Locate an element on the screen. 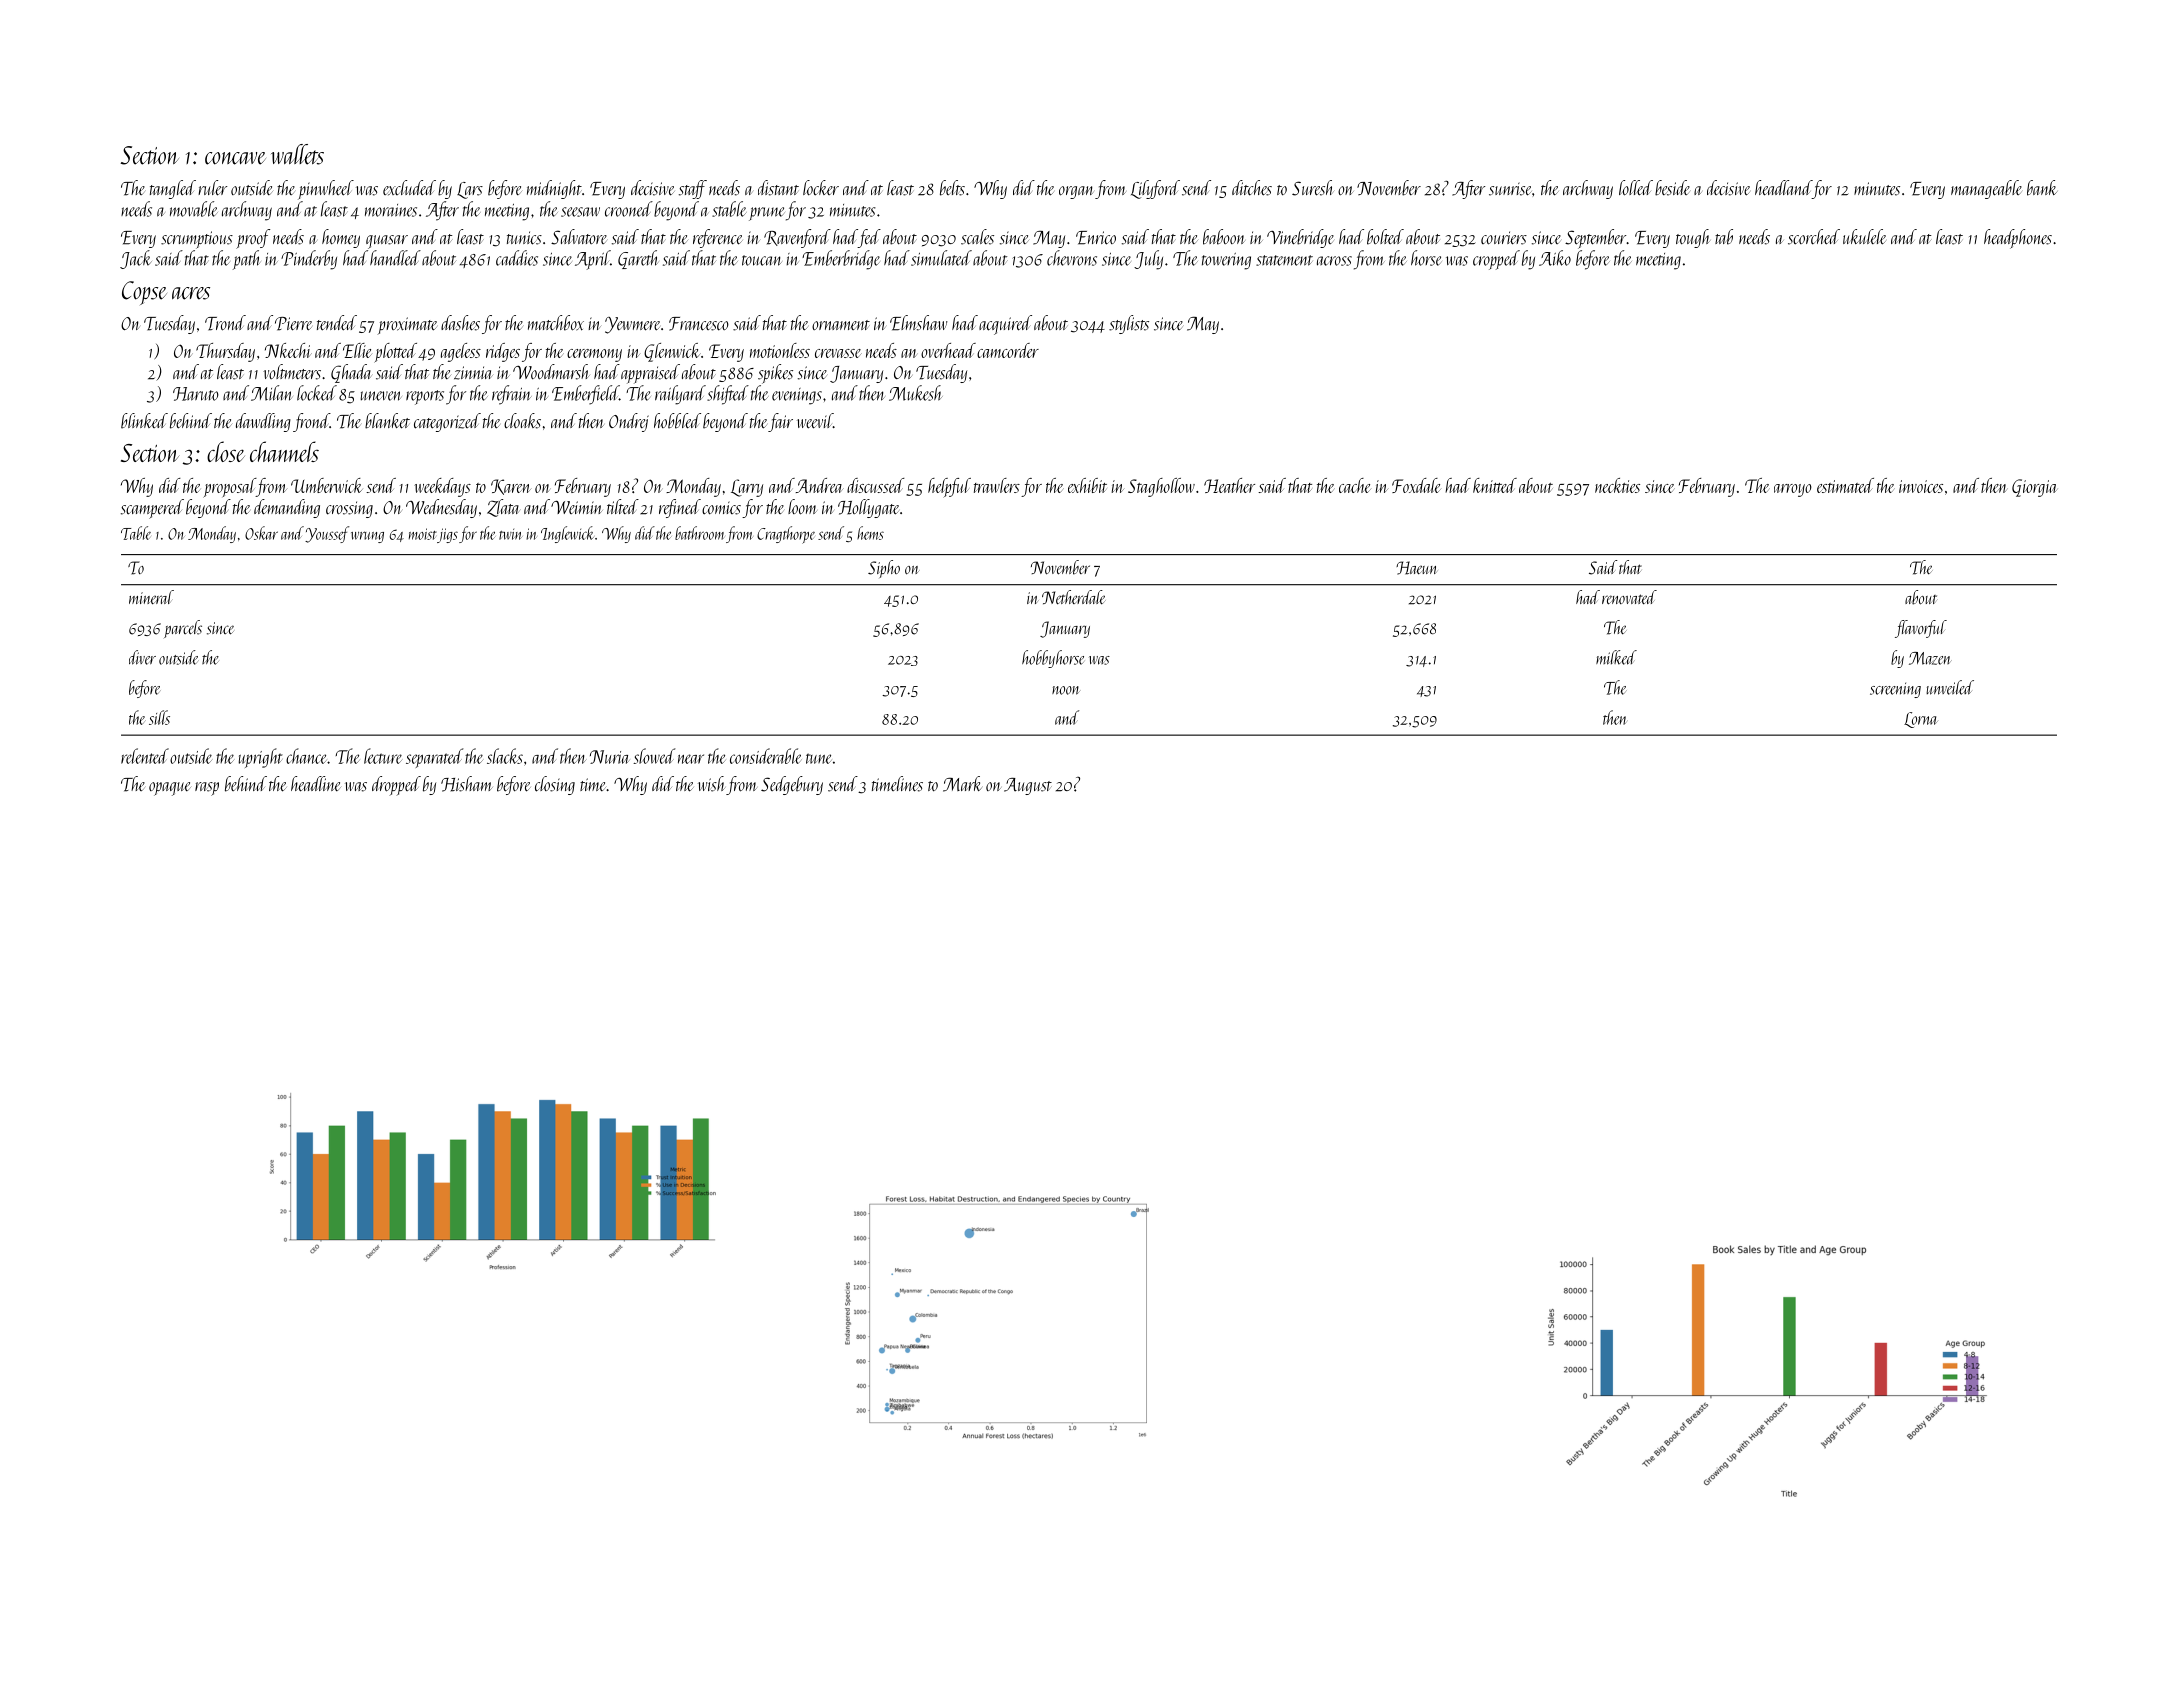 The height and width of the screenshot is (1683, 2178). Mark is located at coordinates (962, 784).
